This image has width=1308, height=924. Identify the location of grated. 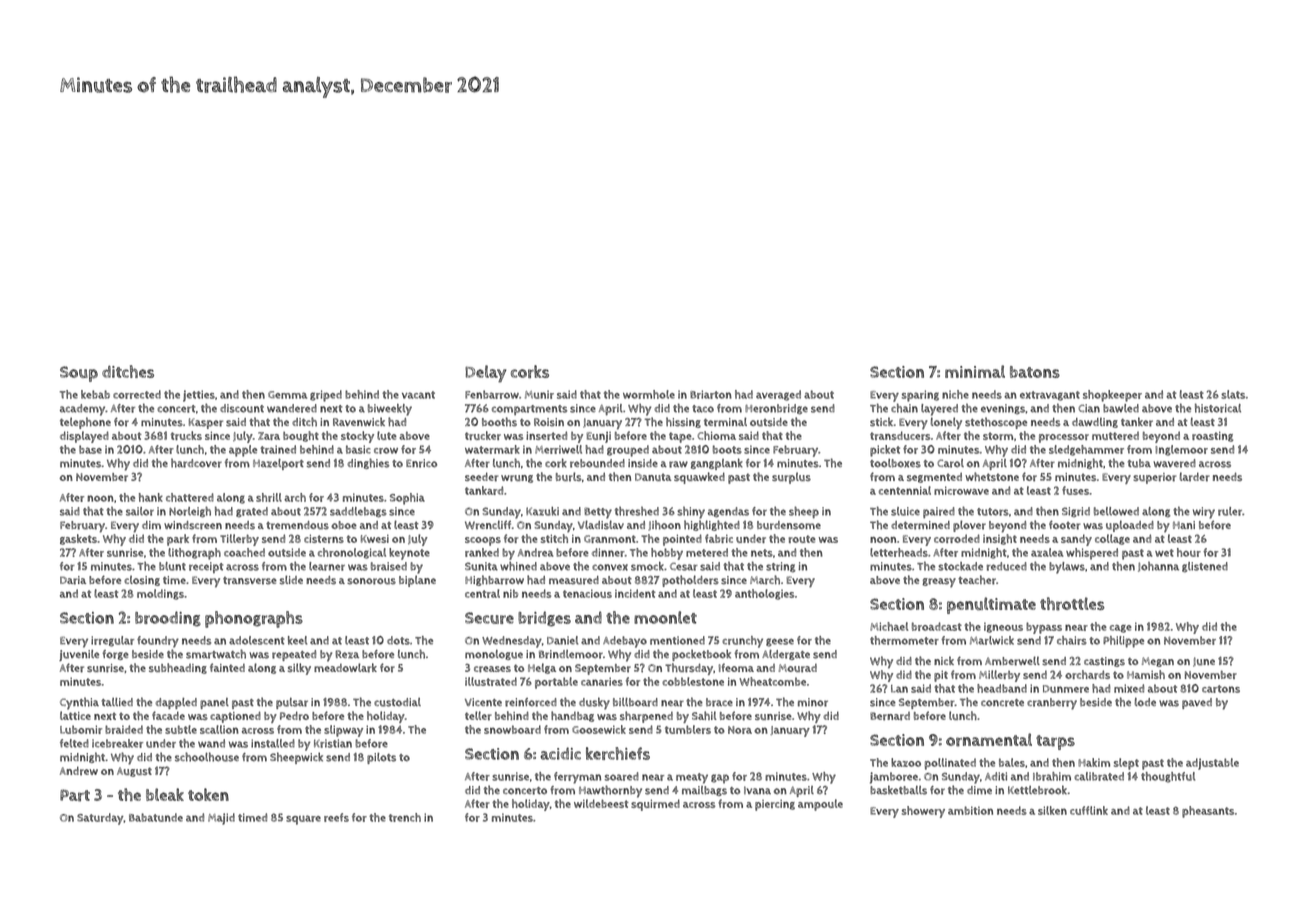
(252, 512).
